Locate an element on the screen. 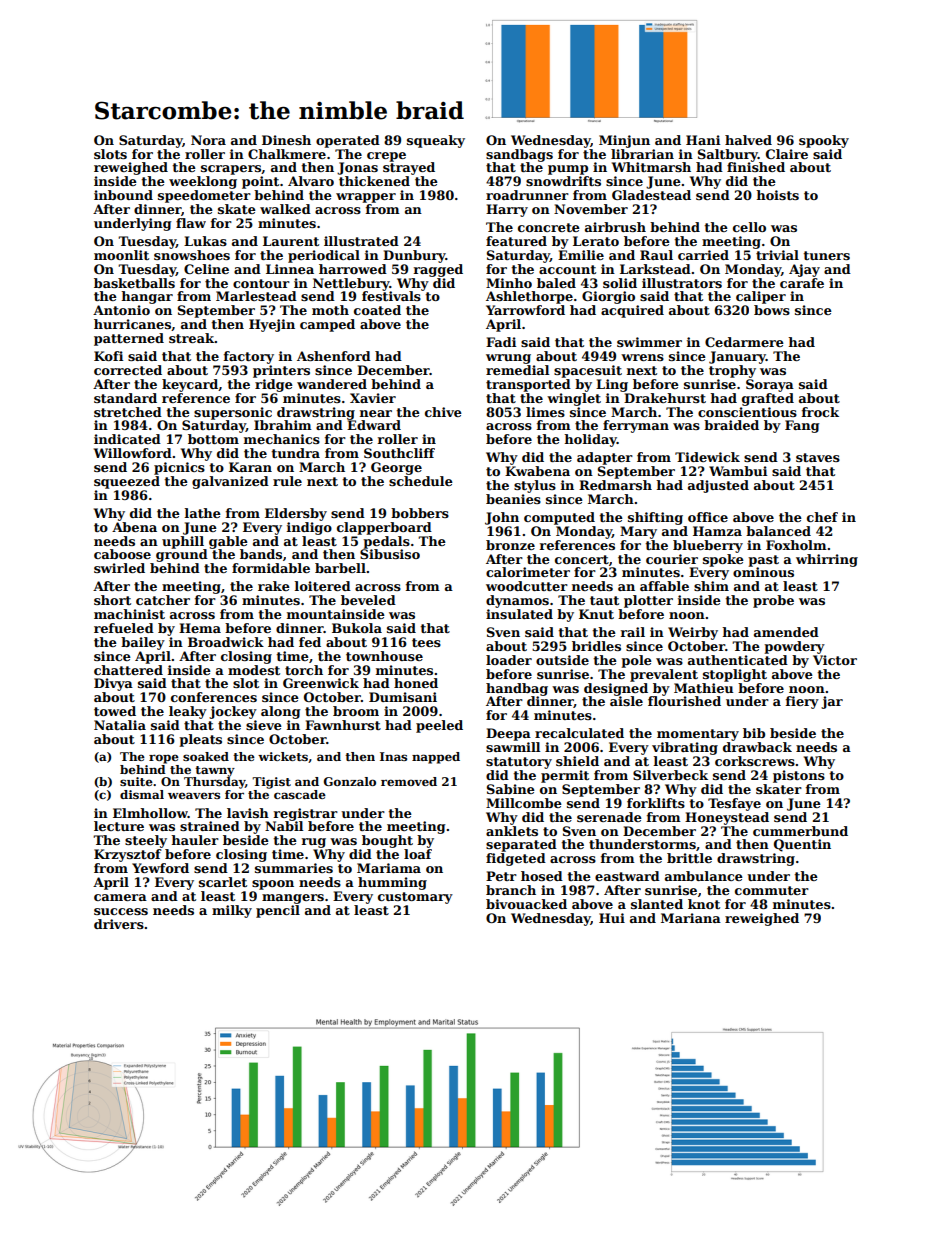 Image resolution: width=952 pixels, height=1233 pixels. spooky is located at coordinates (824, 141).
